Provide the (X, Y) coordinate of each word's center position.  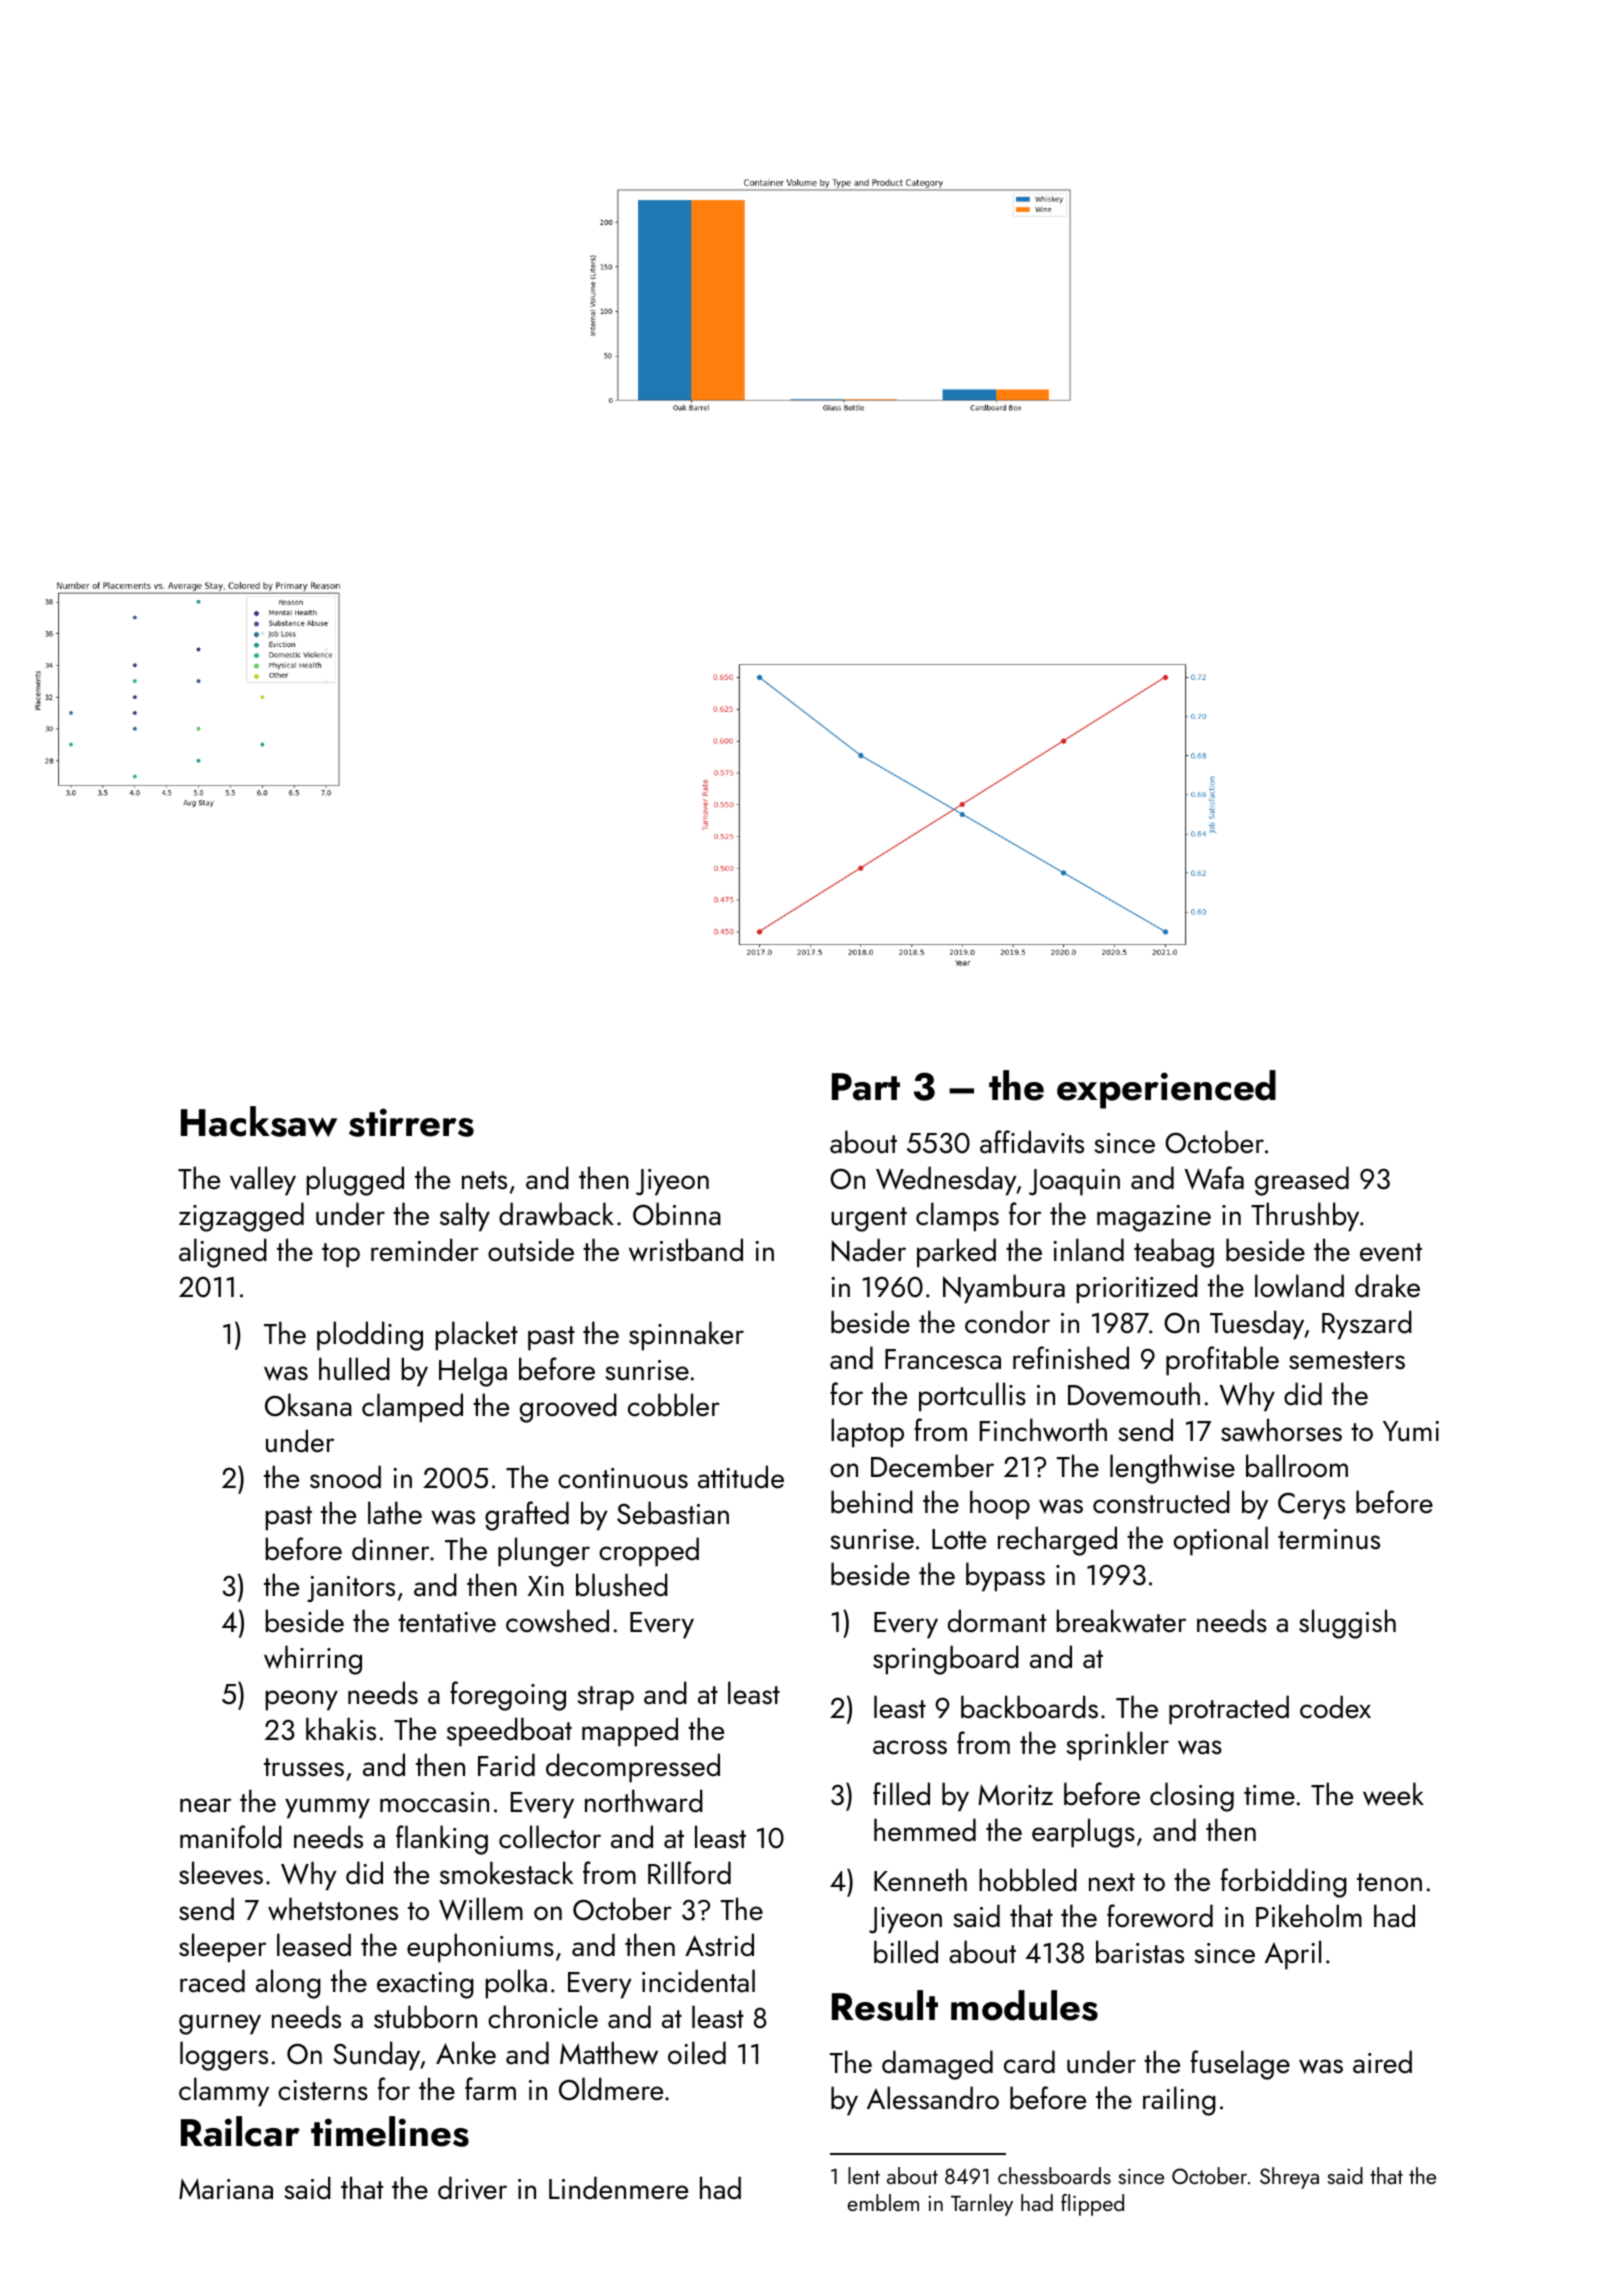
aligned (223, 1253)
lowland (1299, 1286)
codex (1335, 1707)
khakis (341, 1729)
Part (866, 1087)
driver (472, 2188)
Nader (869, 1250)
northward (644, 1801)
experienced (1166, 1089)
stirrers (411, 1122)
